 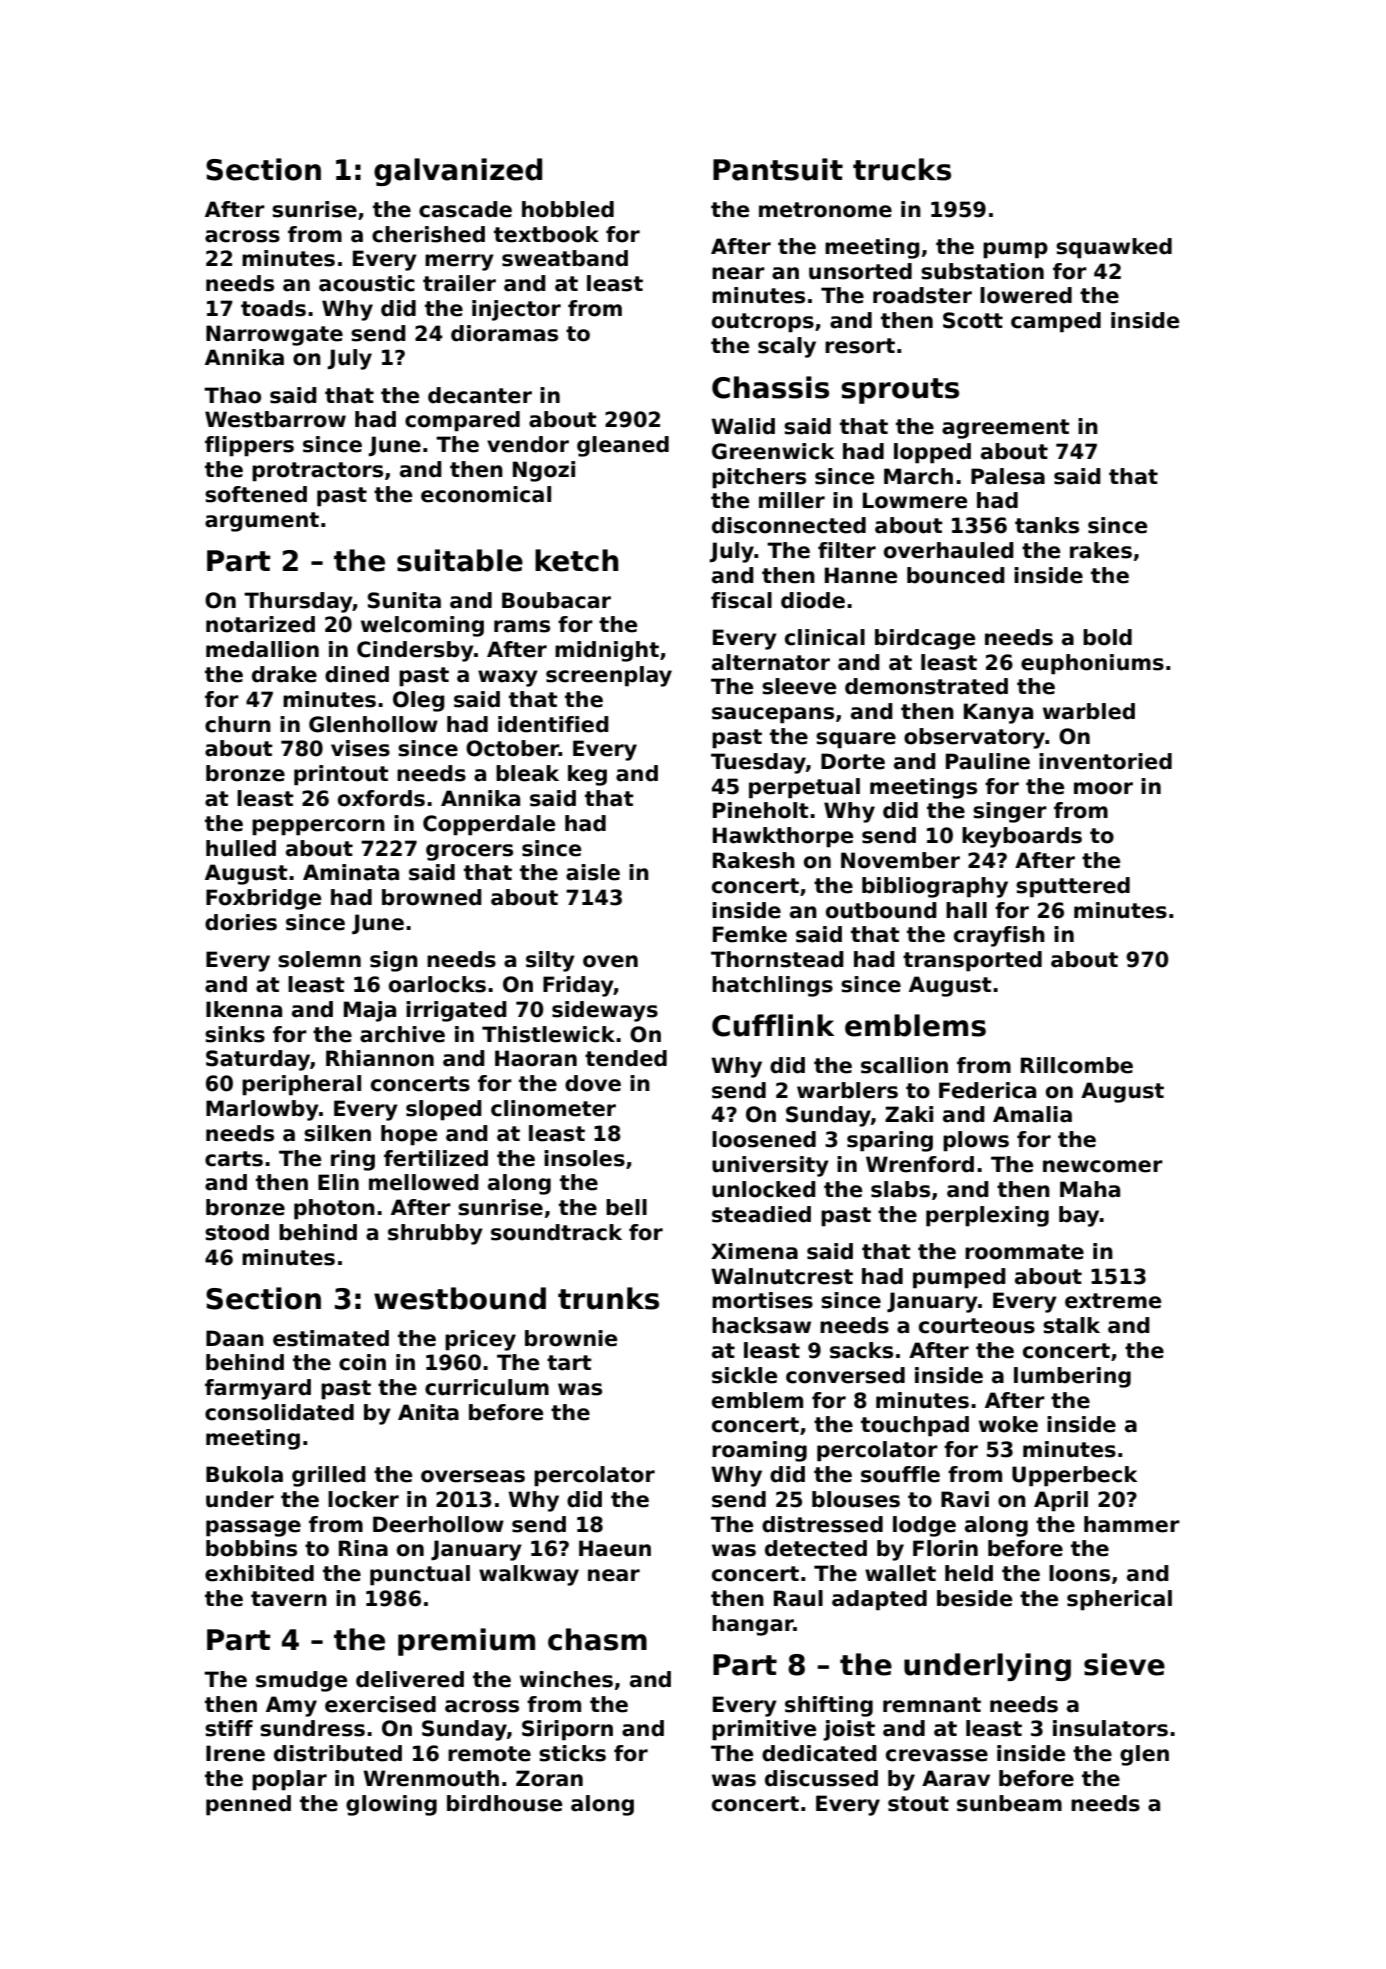 I want to click on injector, so click(x=516, y=310).
